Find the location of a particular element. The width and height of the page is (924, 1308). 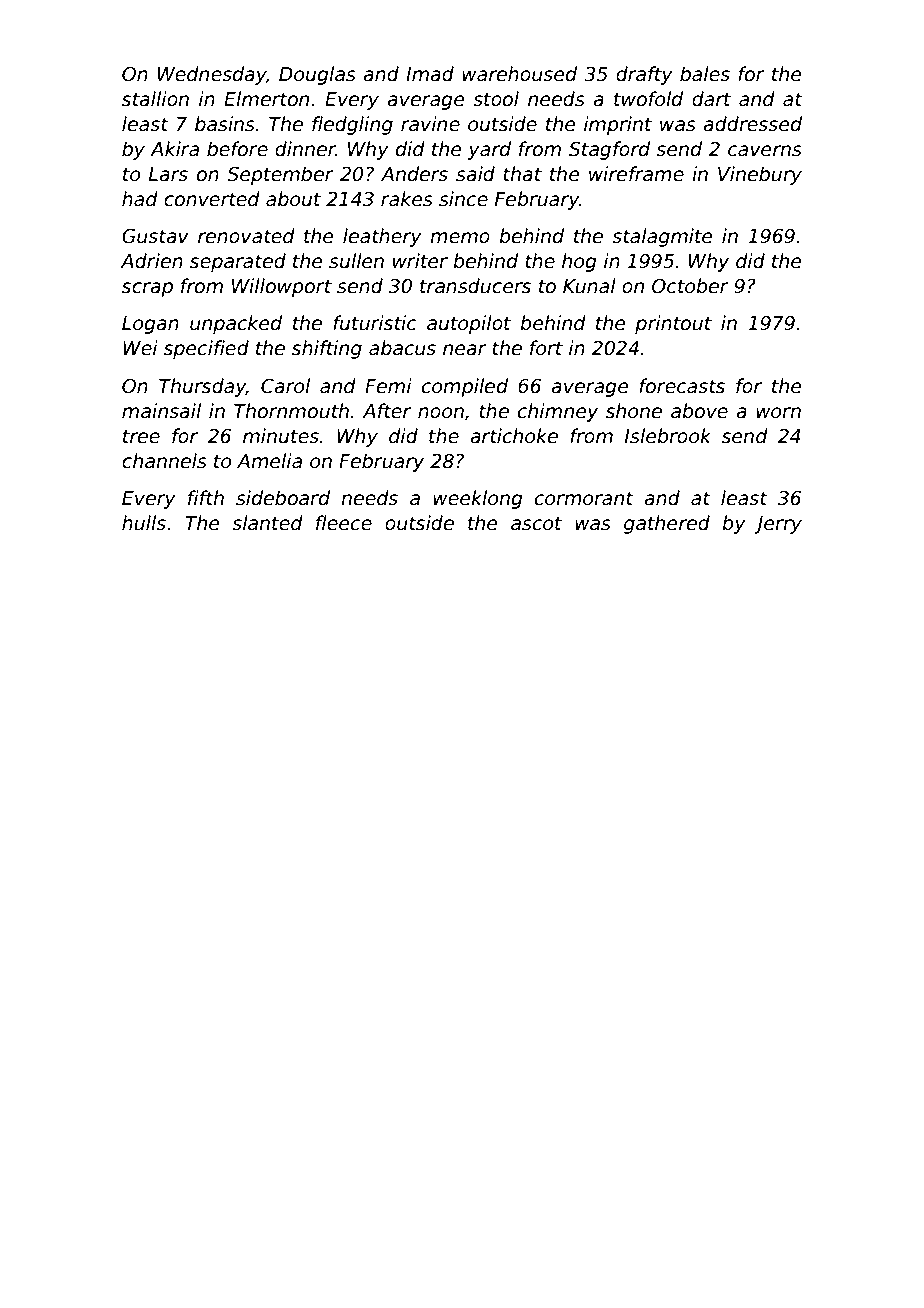

fleece is located at coordinates (344, 523).
